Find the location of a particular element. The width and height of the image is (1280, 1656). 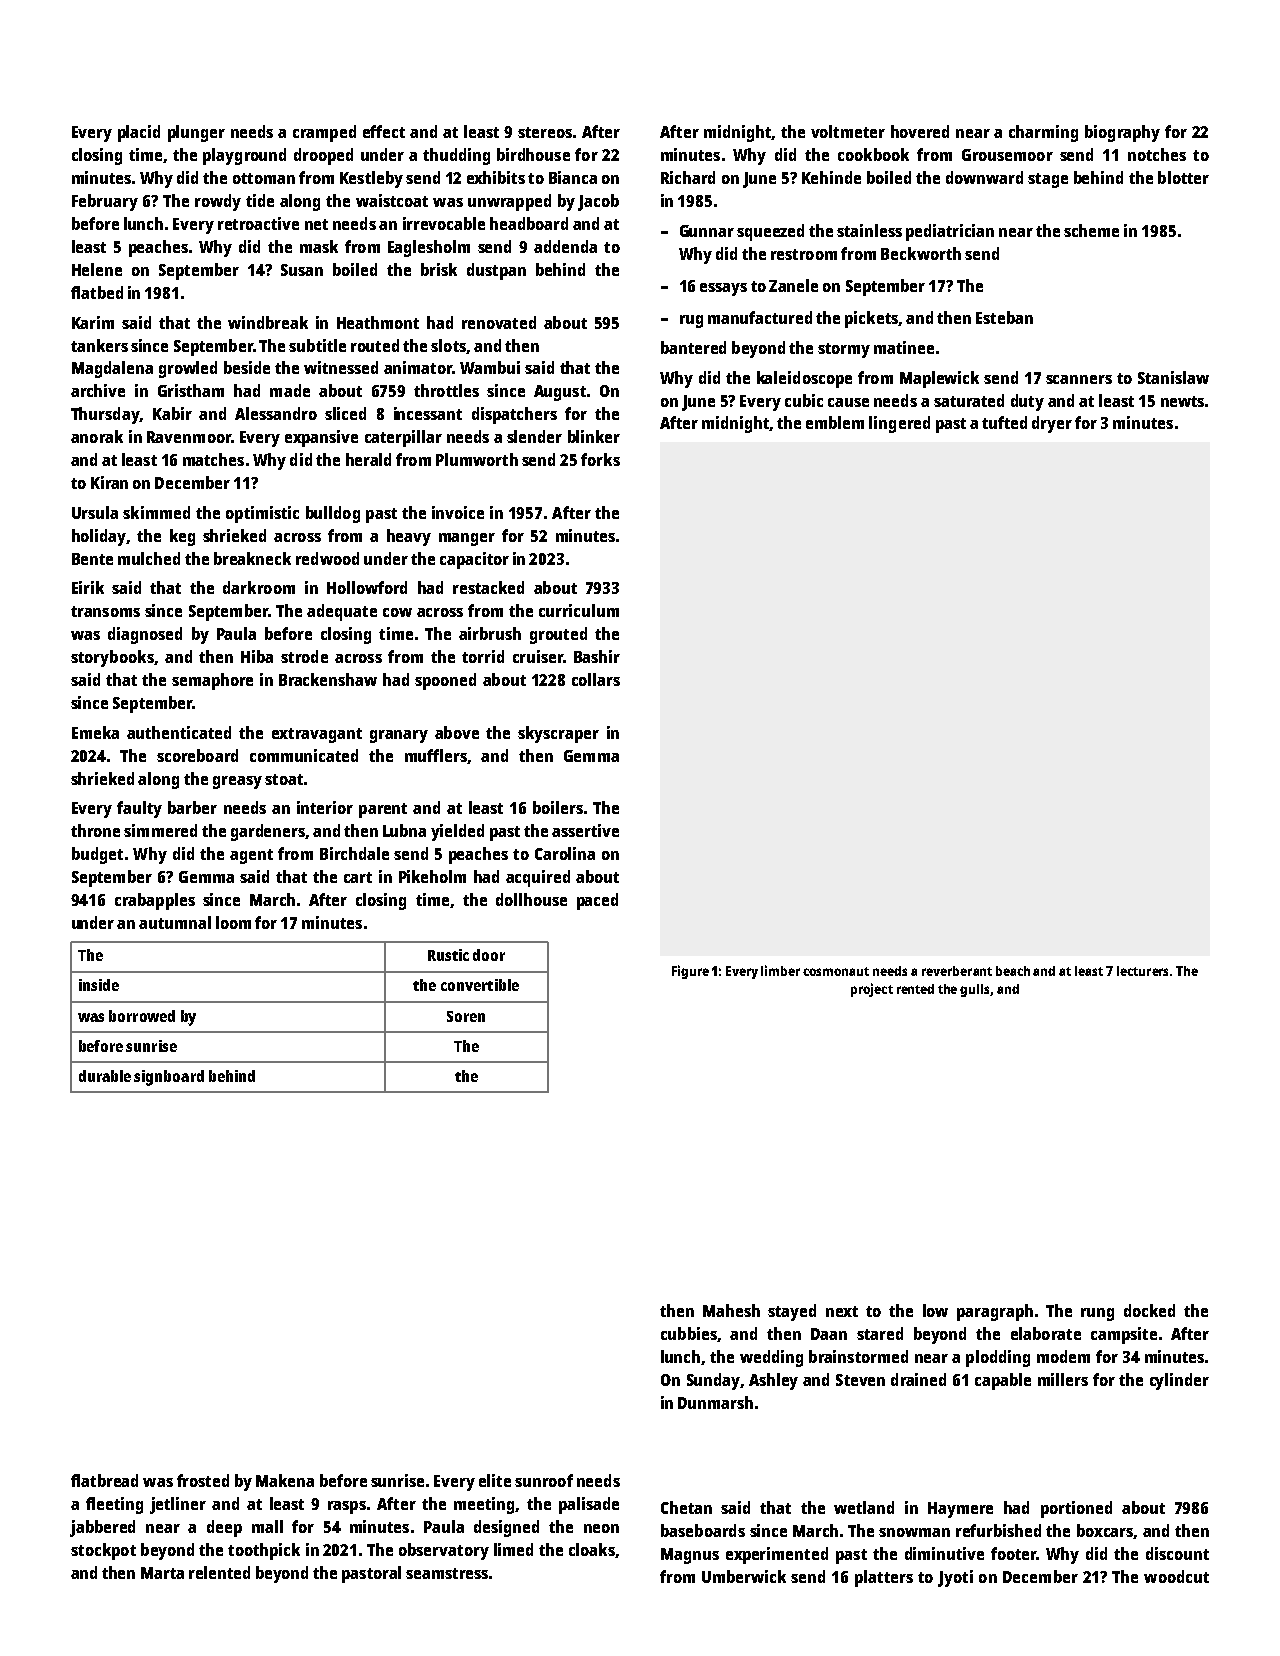

cubbies is located at coordinates (689, 1333).
